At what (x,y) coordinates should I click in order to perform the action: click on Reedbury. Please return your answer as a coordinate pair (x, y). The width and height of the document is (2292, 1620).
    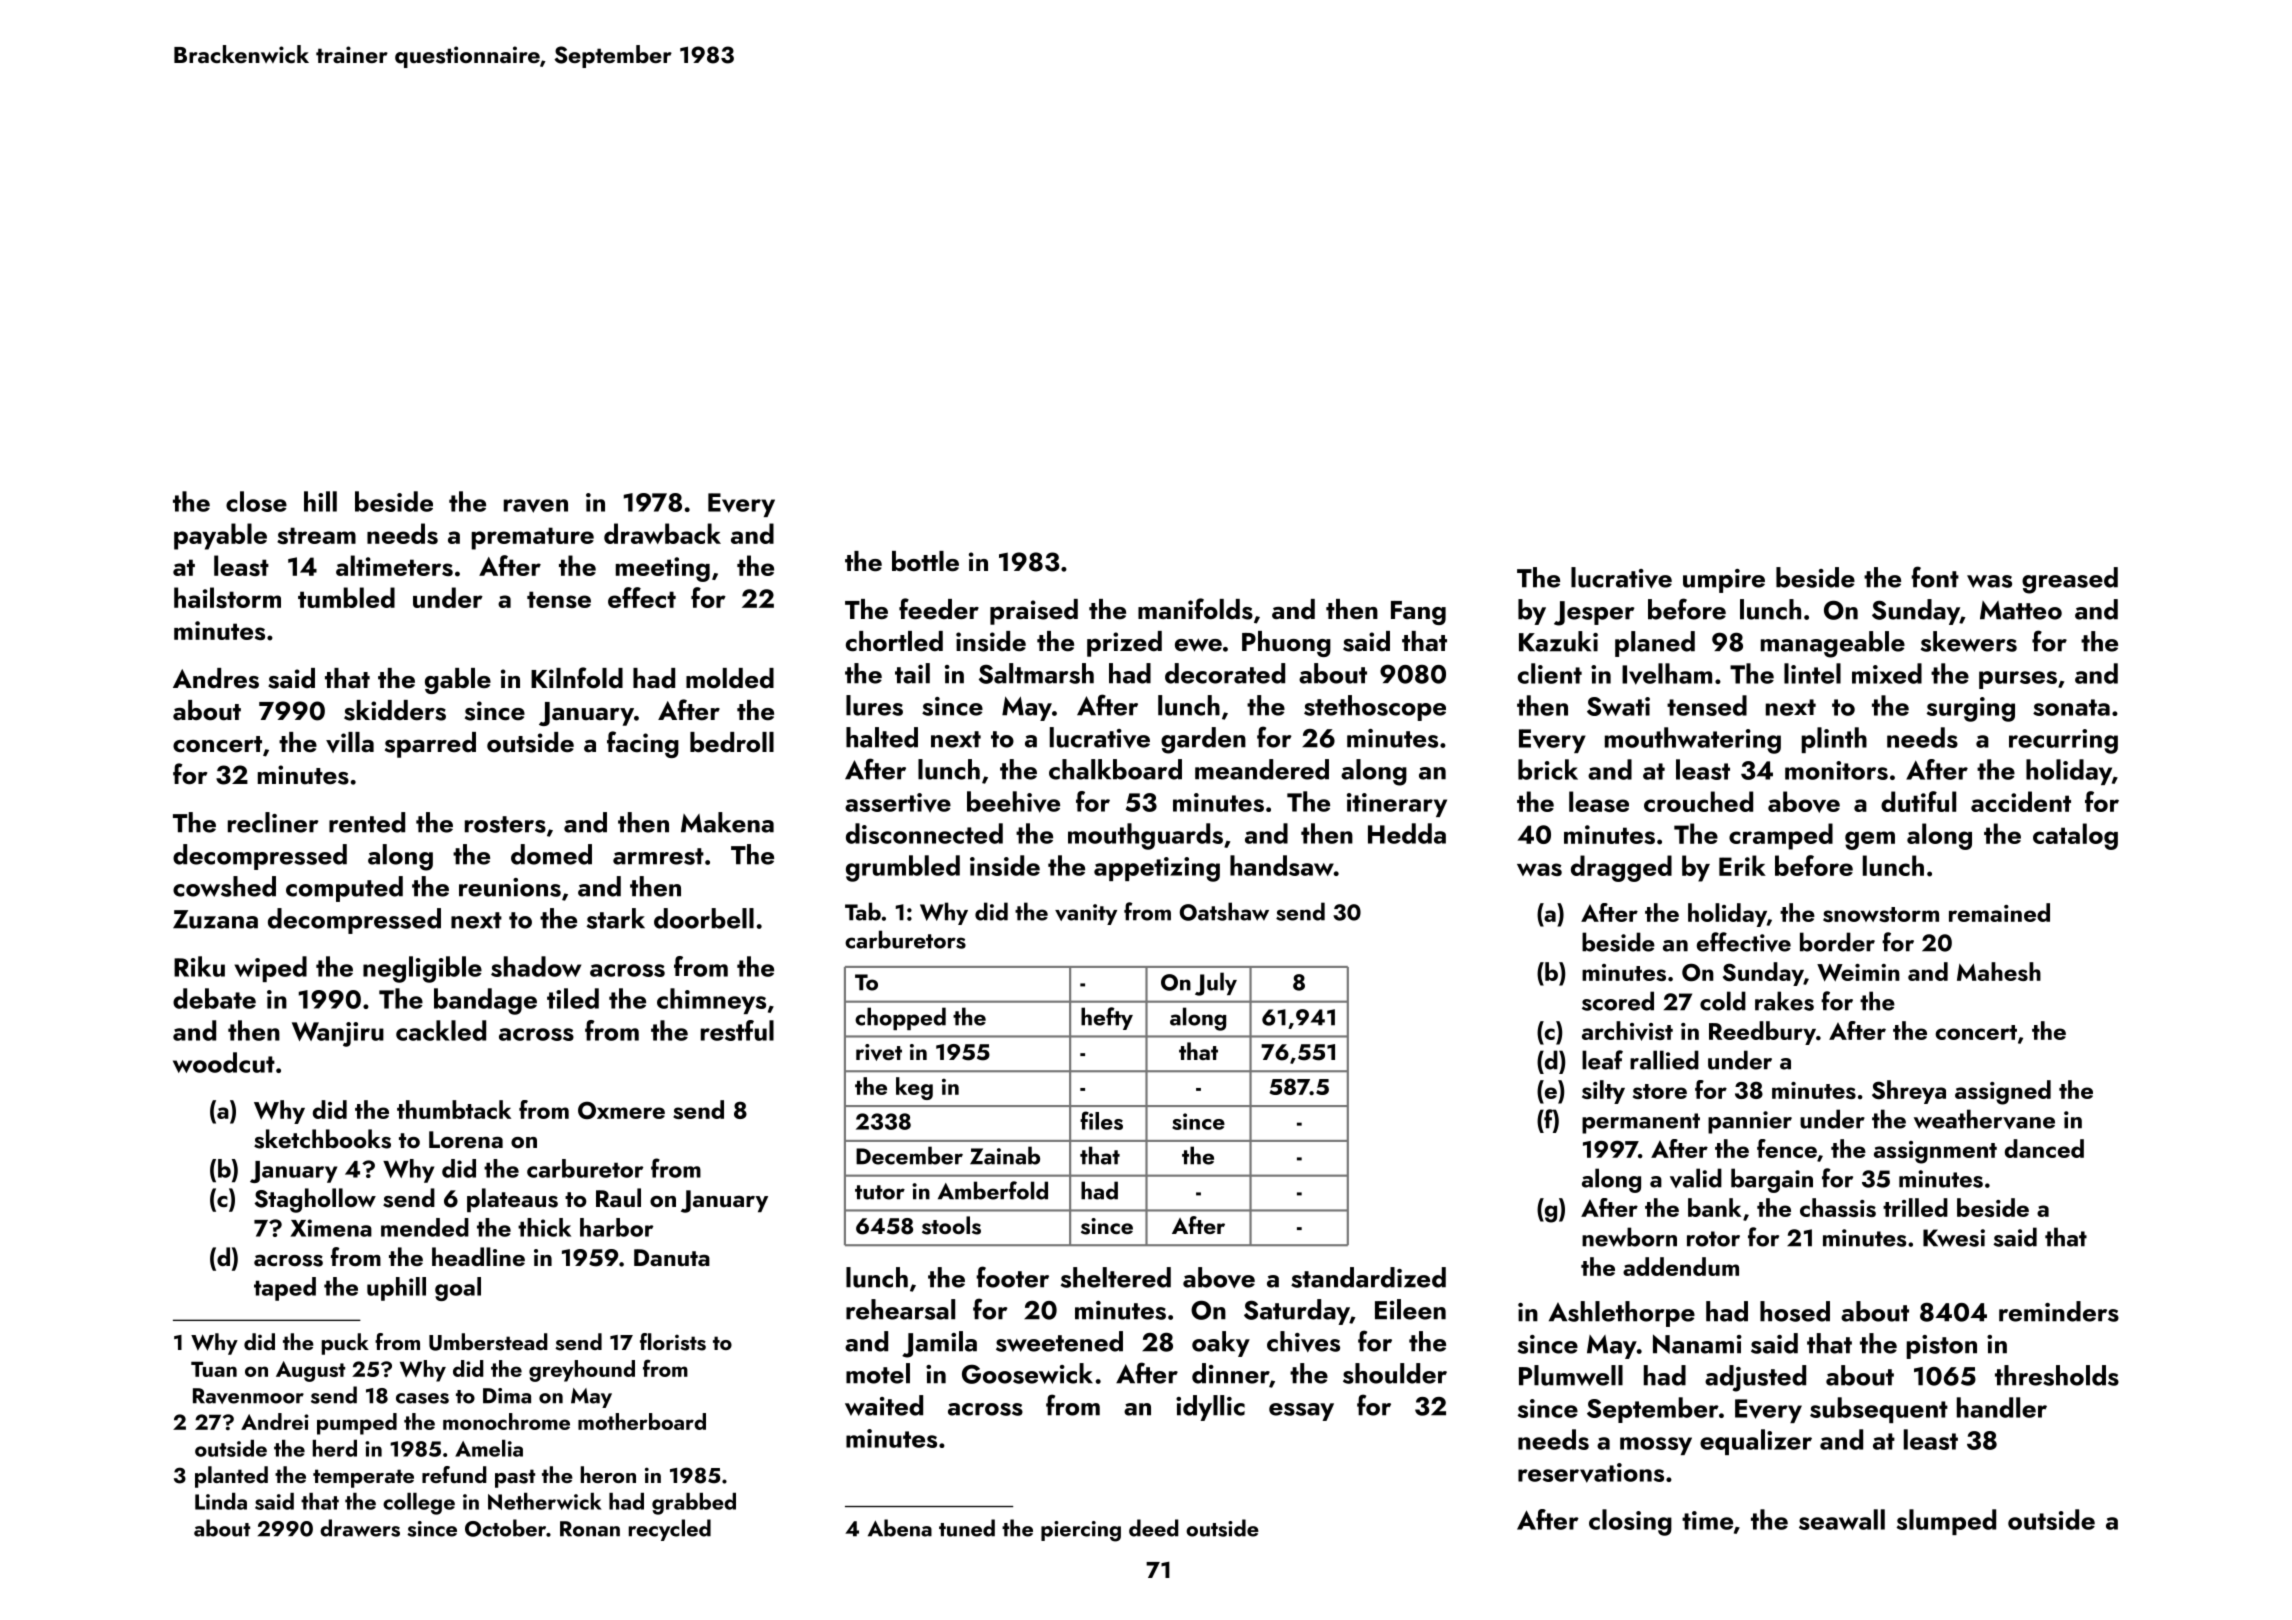
    Looking at the image, I should click on (1762, 1033).
